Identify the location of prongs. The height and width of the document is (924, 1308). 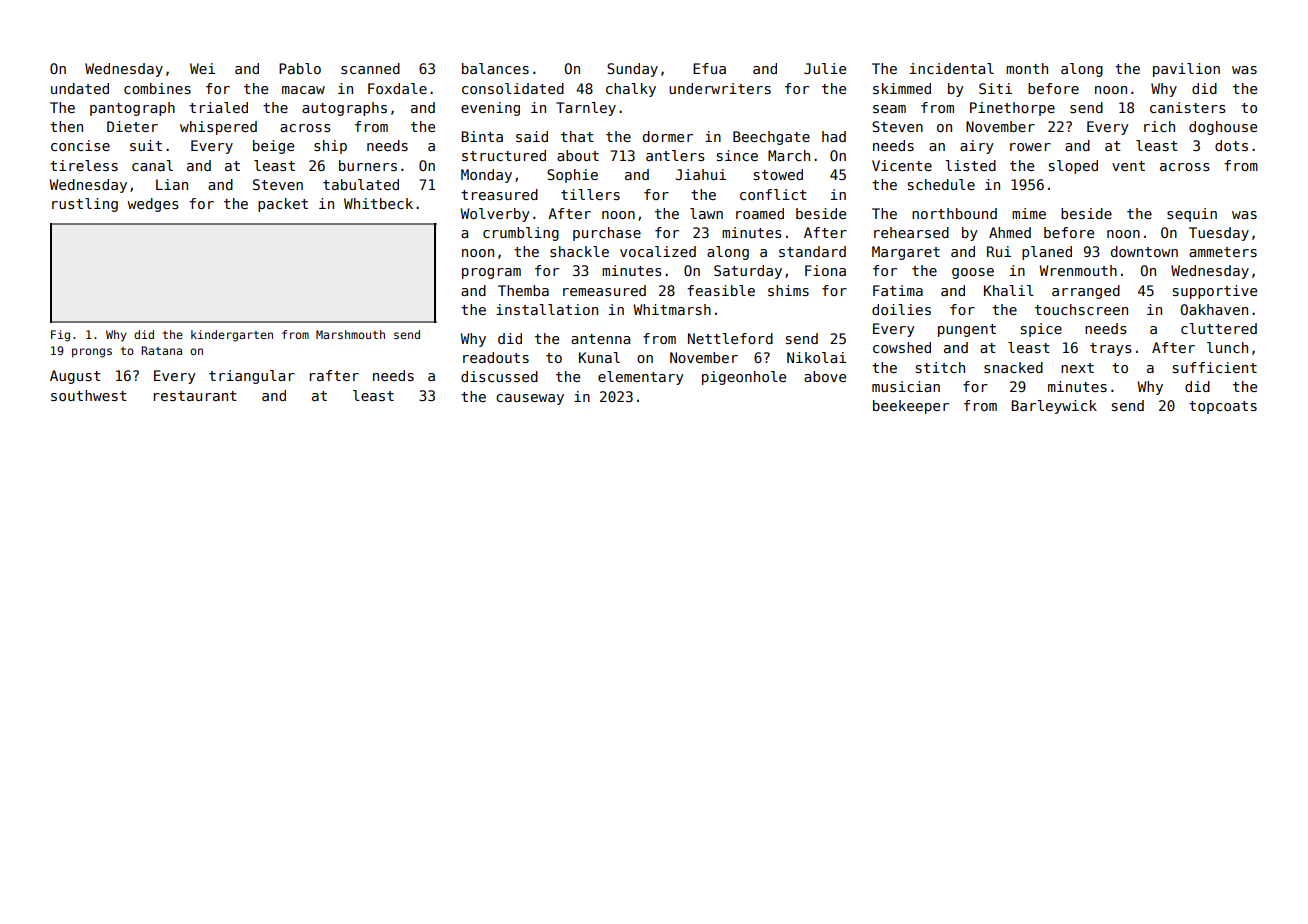
(92, 353).
